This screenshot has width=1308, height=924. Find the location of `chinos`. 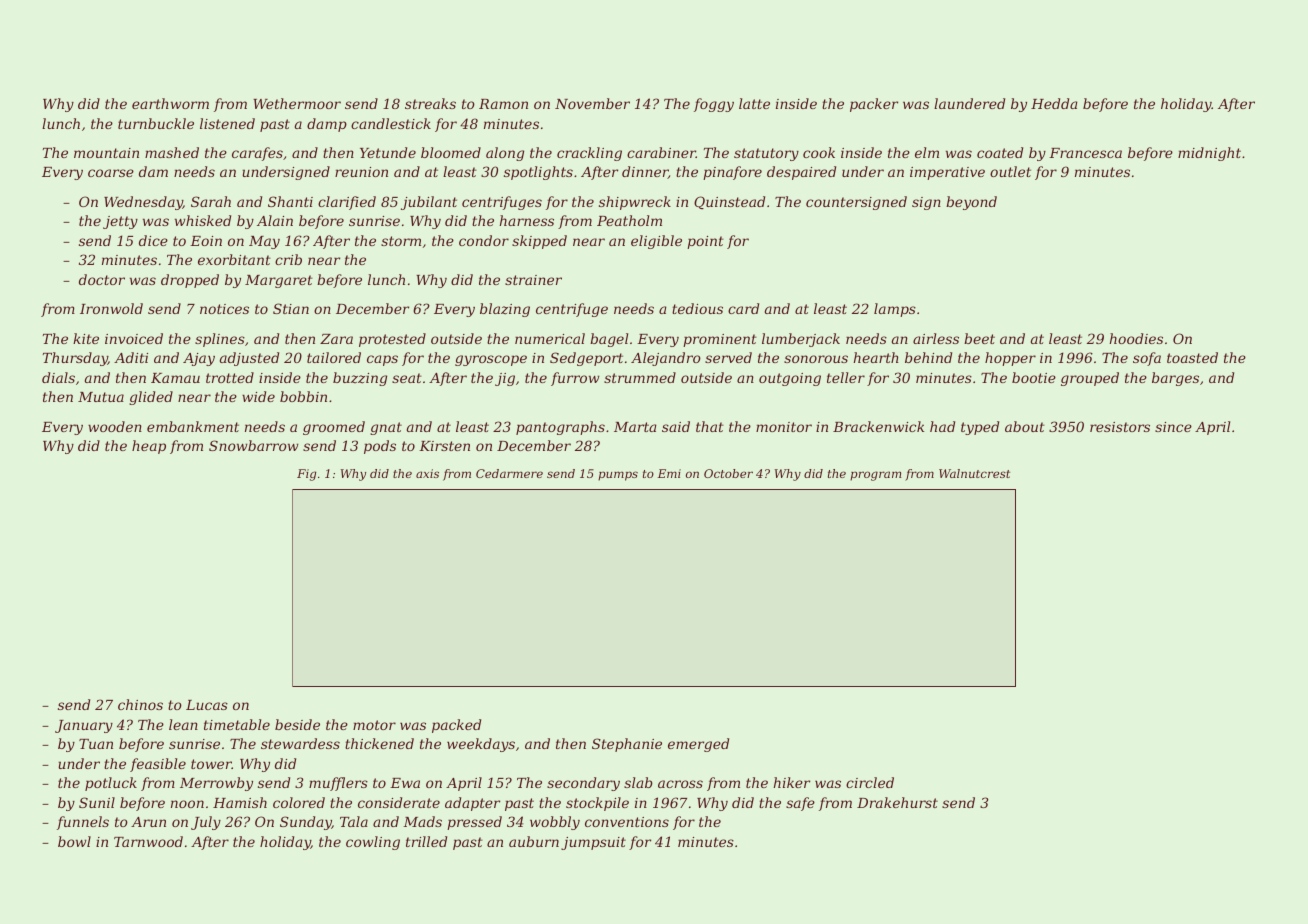

chinos is located at coordinates (140, 704).
